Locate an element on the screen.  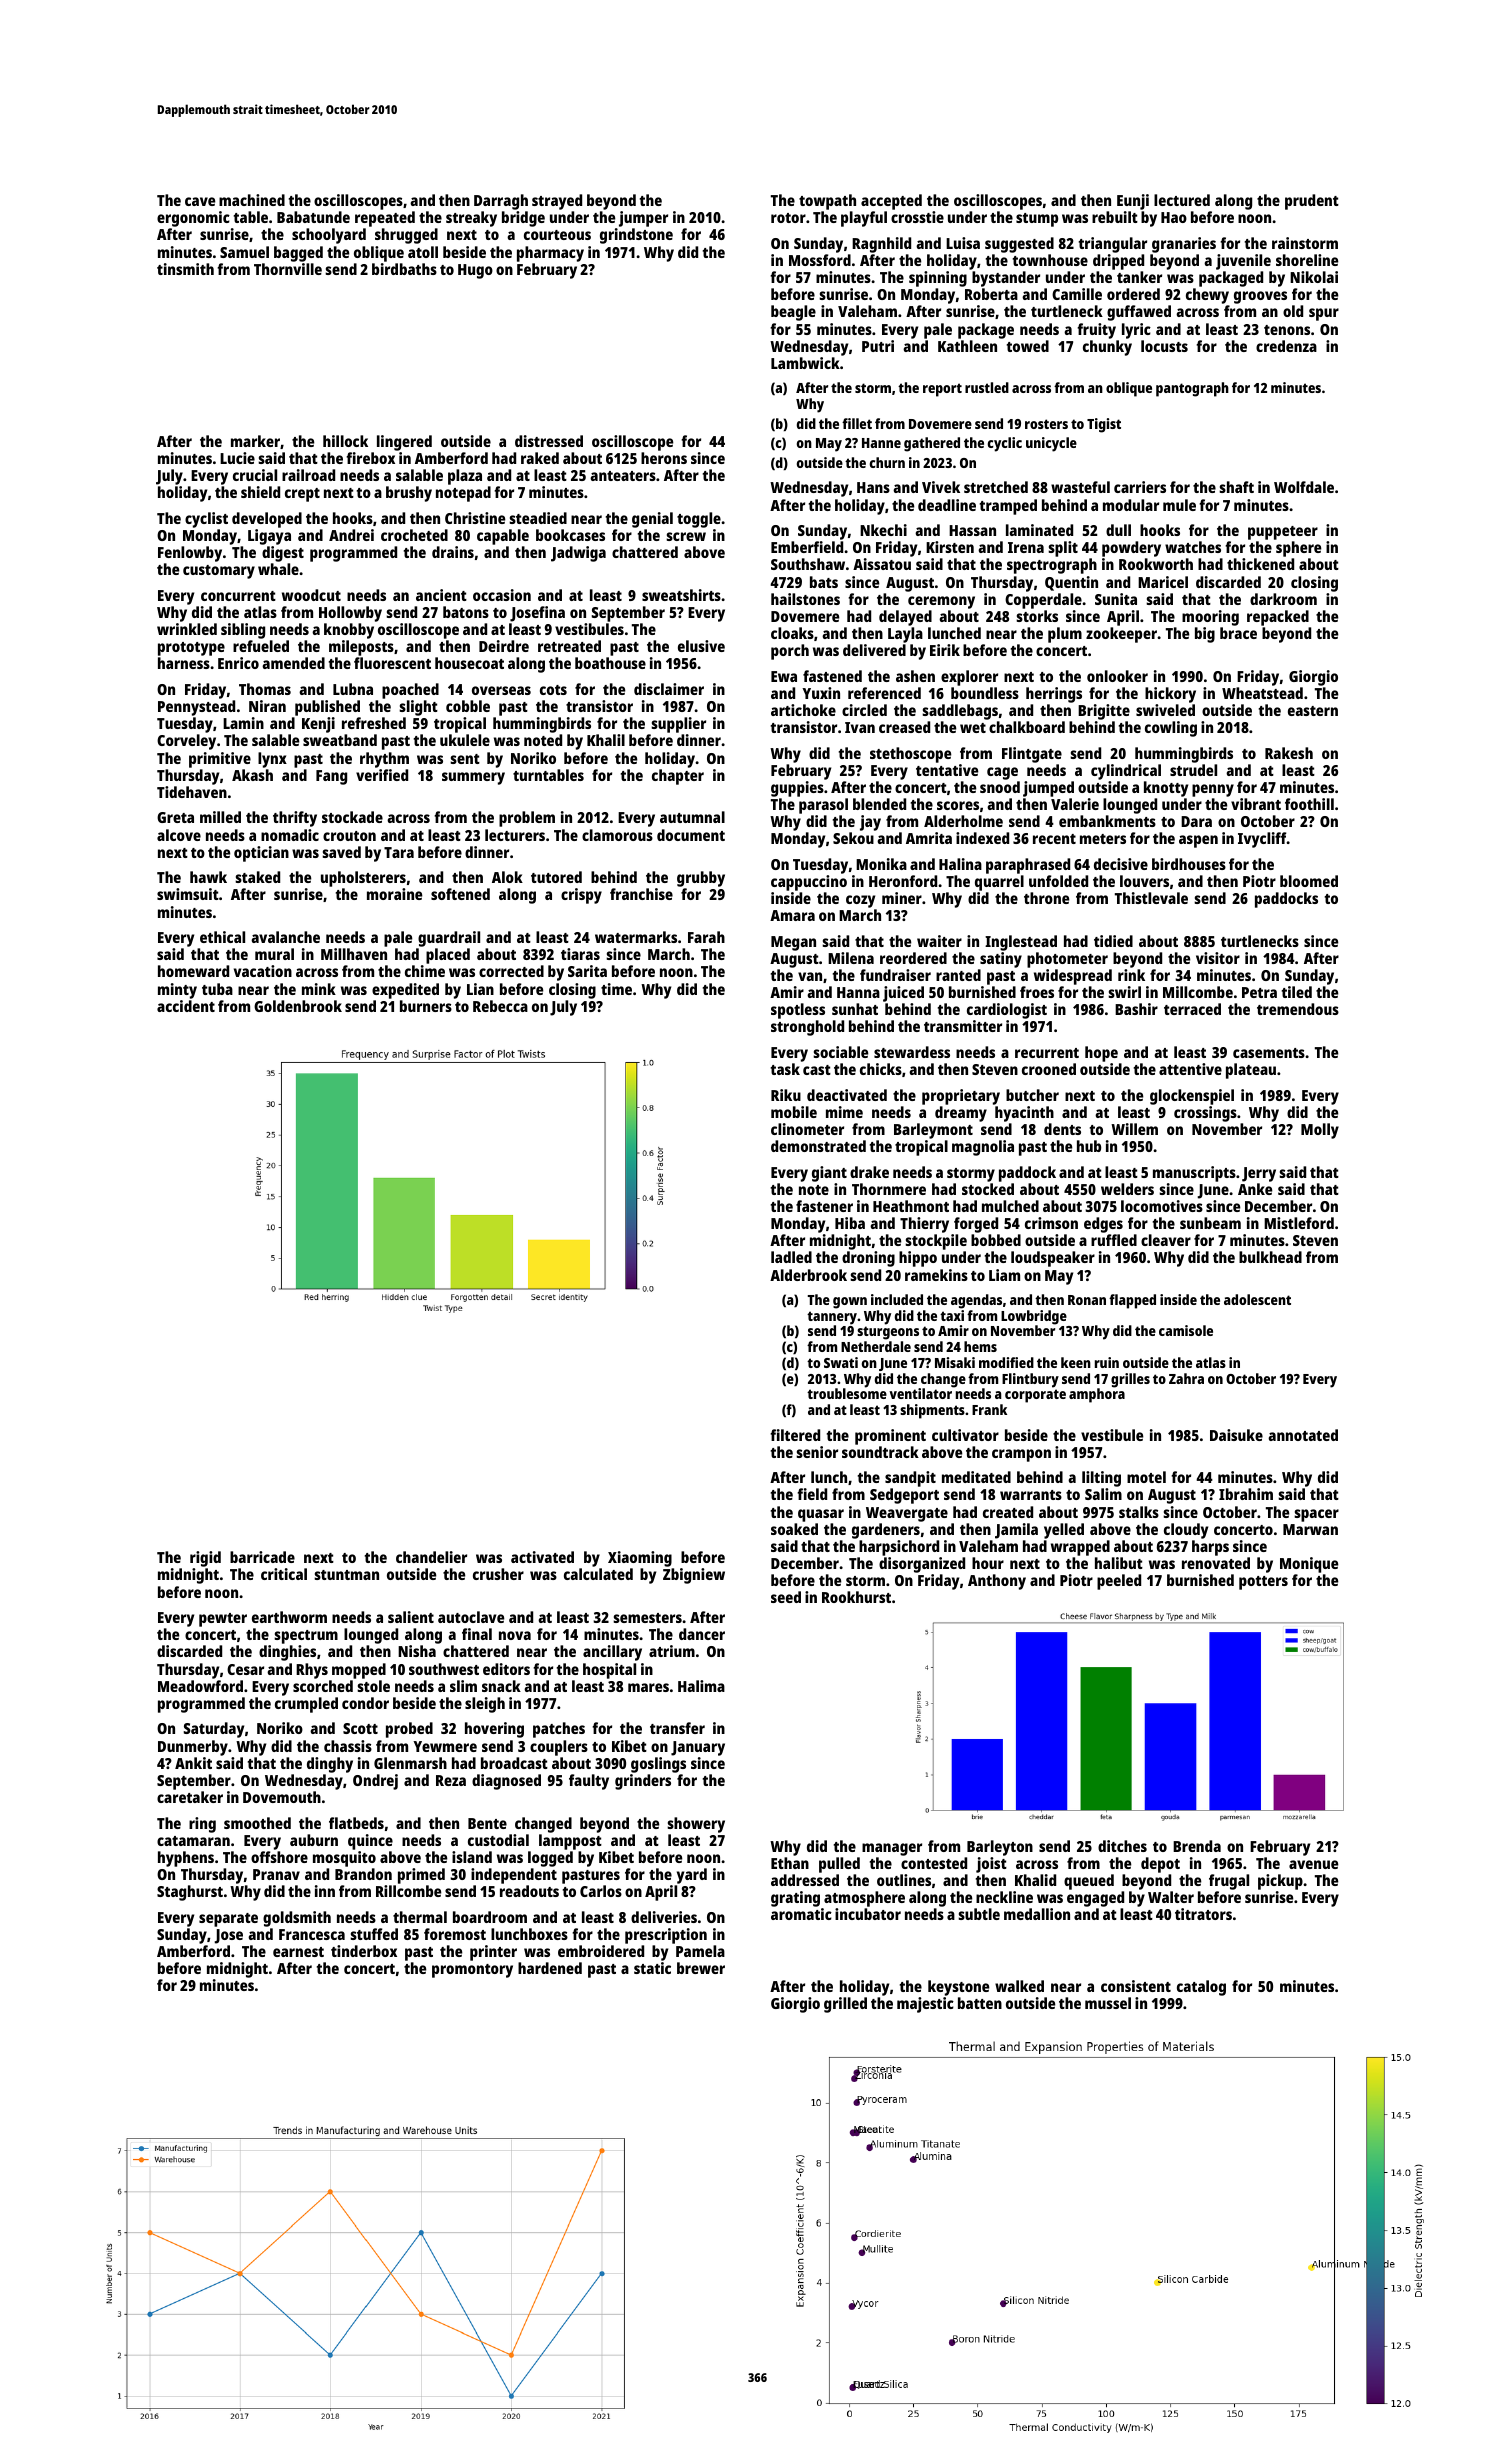
Hollowby is located at coordinates (350, 614).
